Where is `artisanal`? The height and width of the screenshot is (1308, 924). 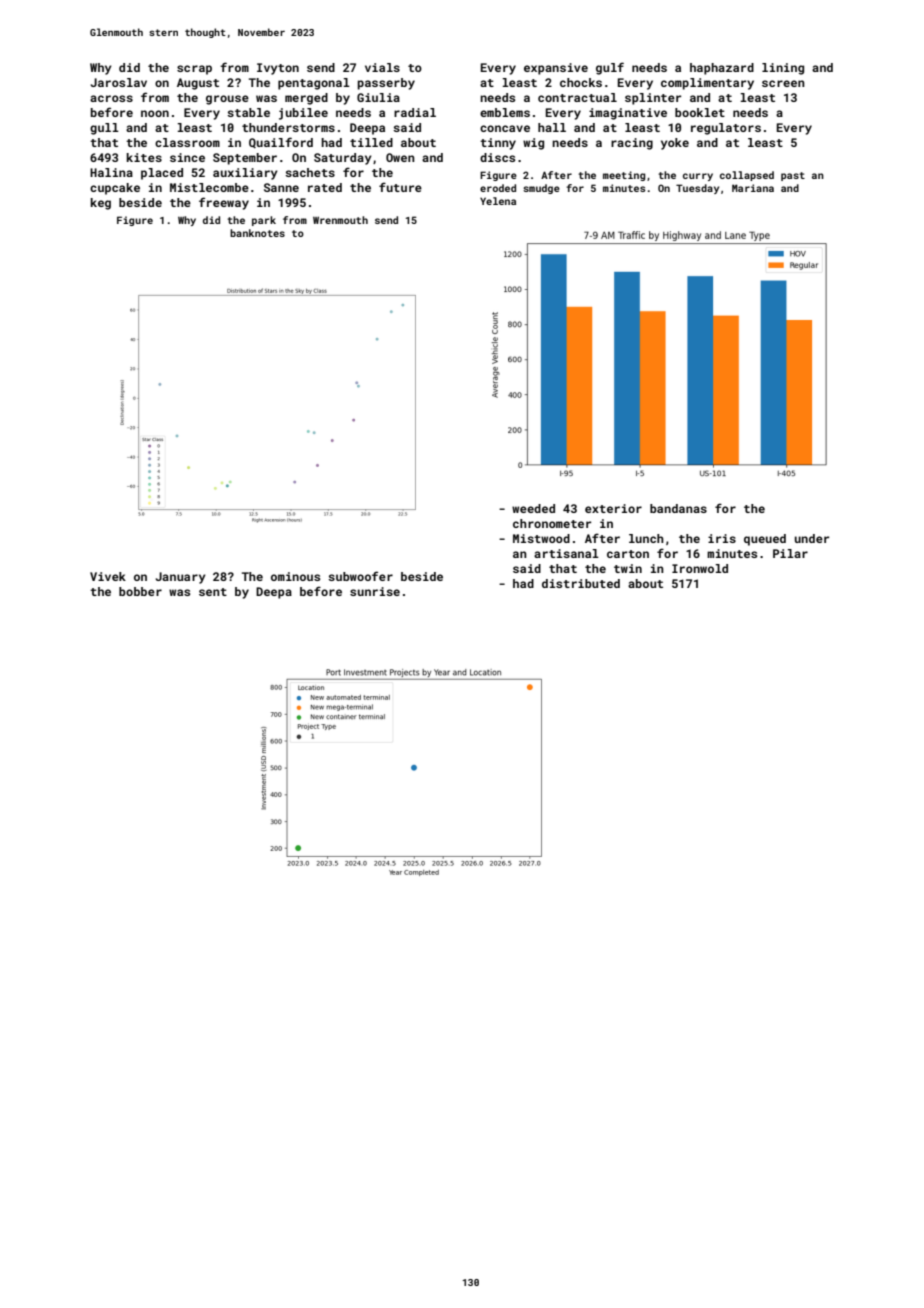
artisanal is located at coordinates (566, 553).
